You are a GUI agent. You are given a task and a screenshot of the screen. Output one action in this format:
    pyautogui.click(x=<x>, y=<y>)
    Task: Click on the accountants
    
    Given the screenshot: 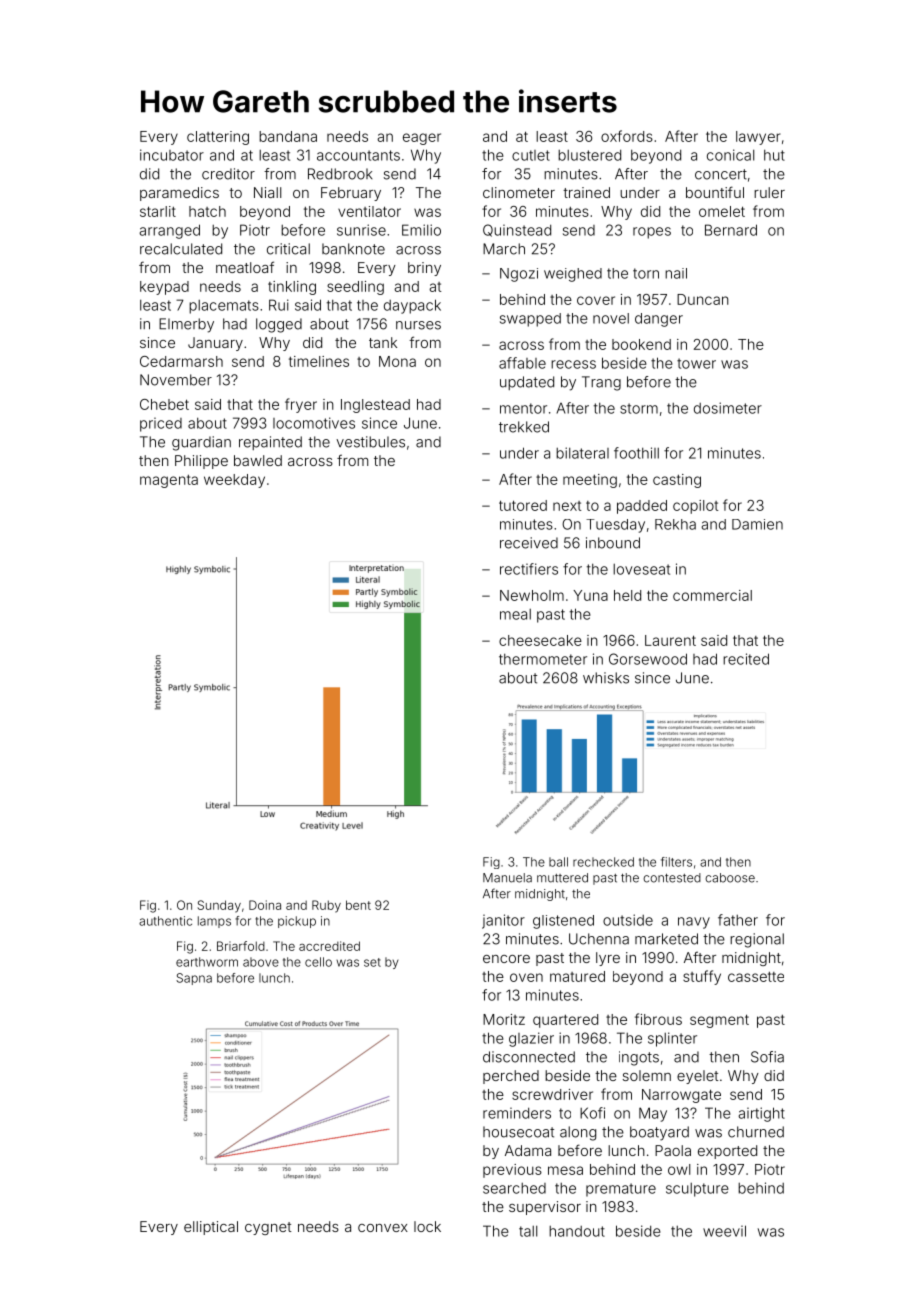 What is the action you would take?
    pyautogui.click(x=358, y=155)
